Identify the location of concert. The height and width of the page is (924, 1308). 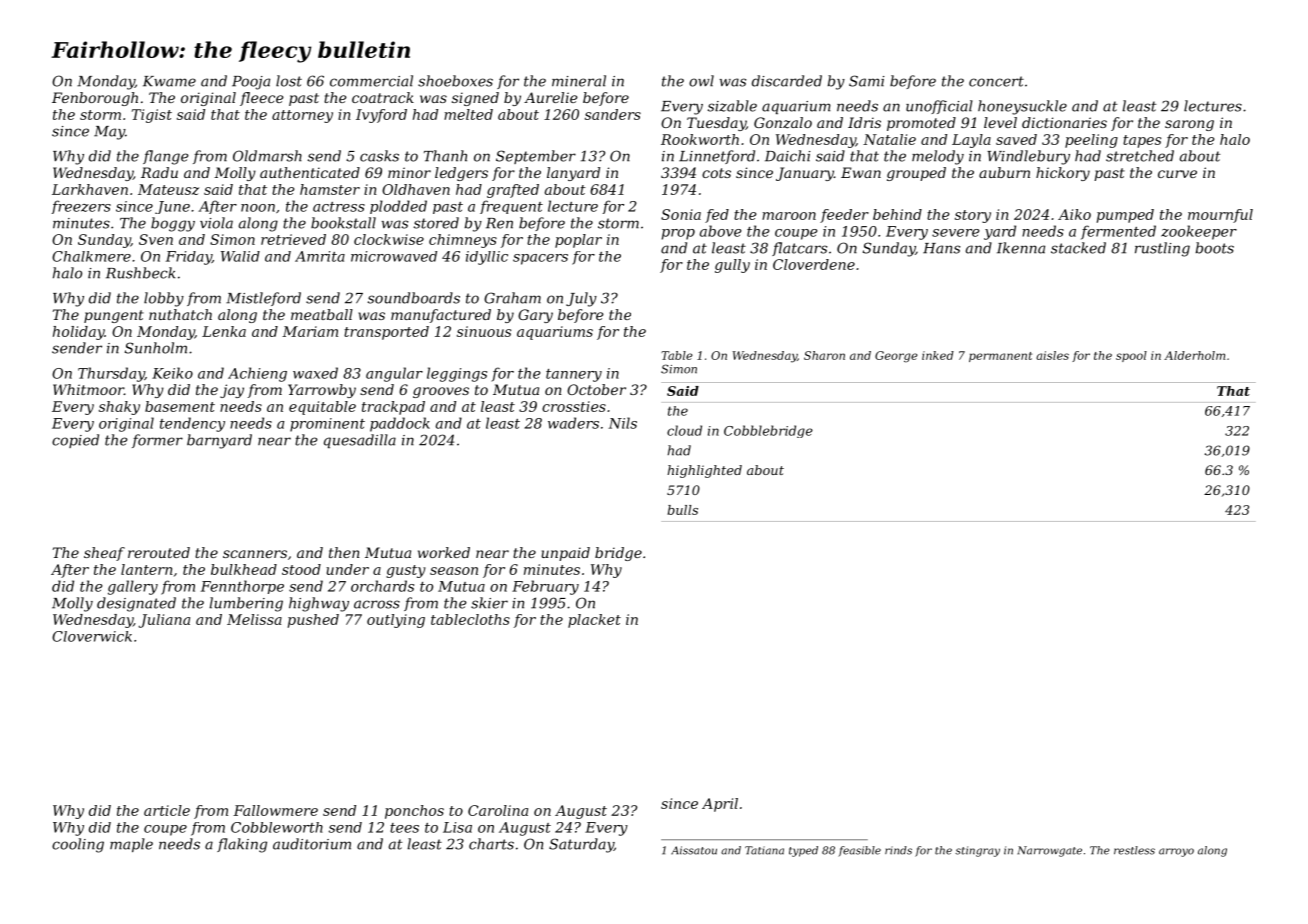
(996, 81).
